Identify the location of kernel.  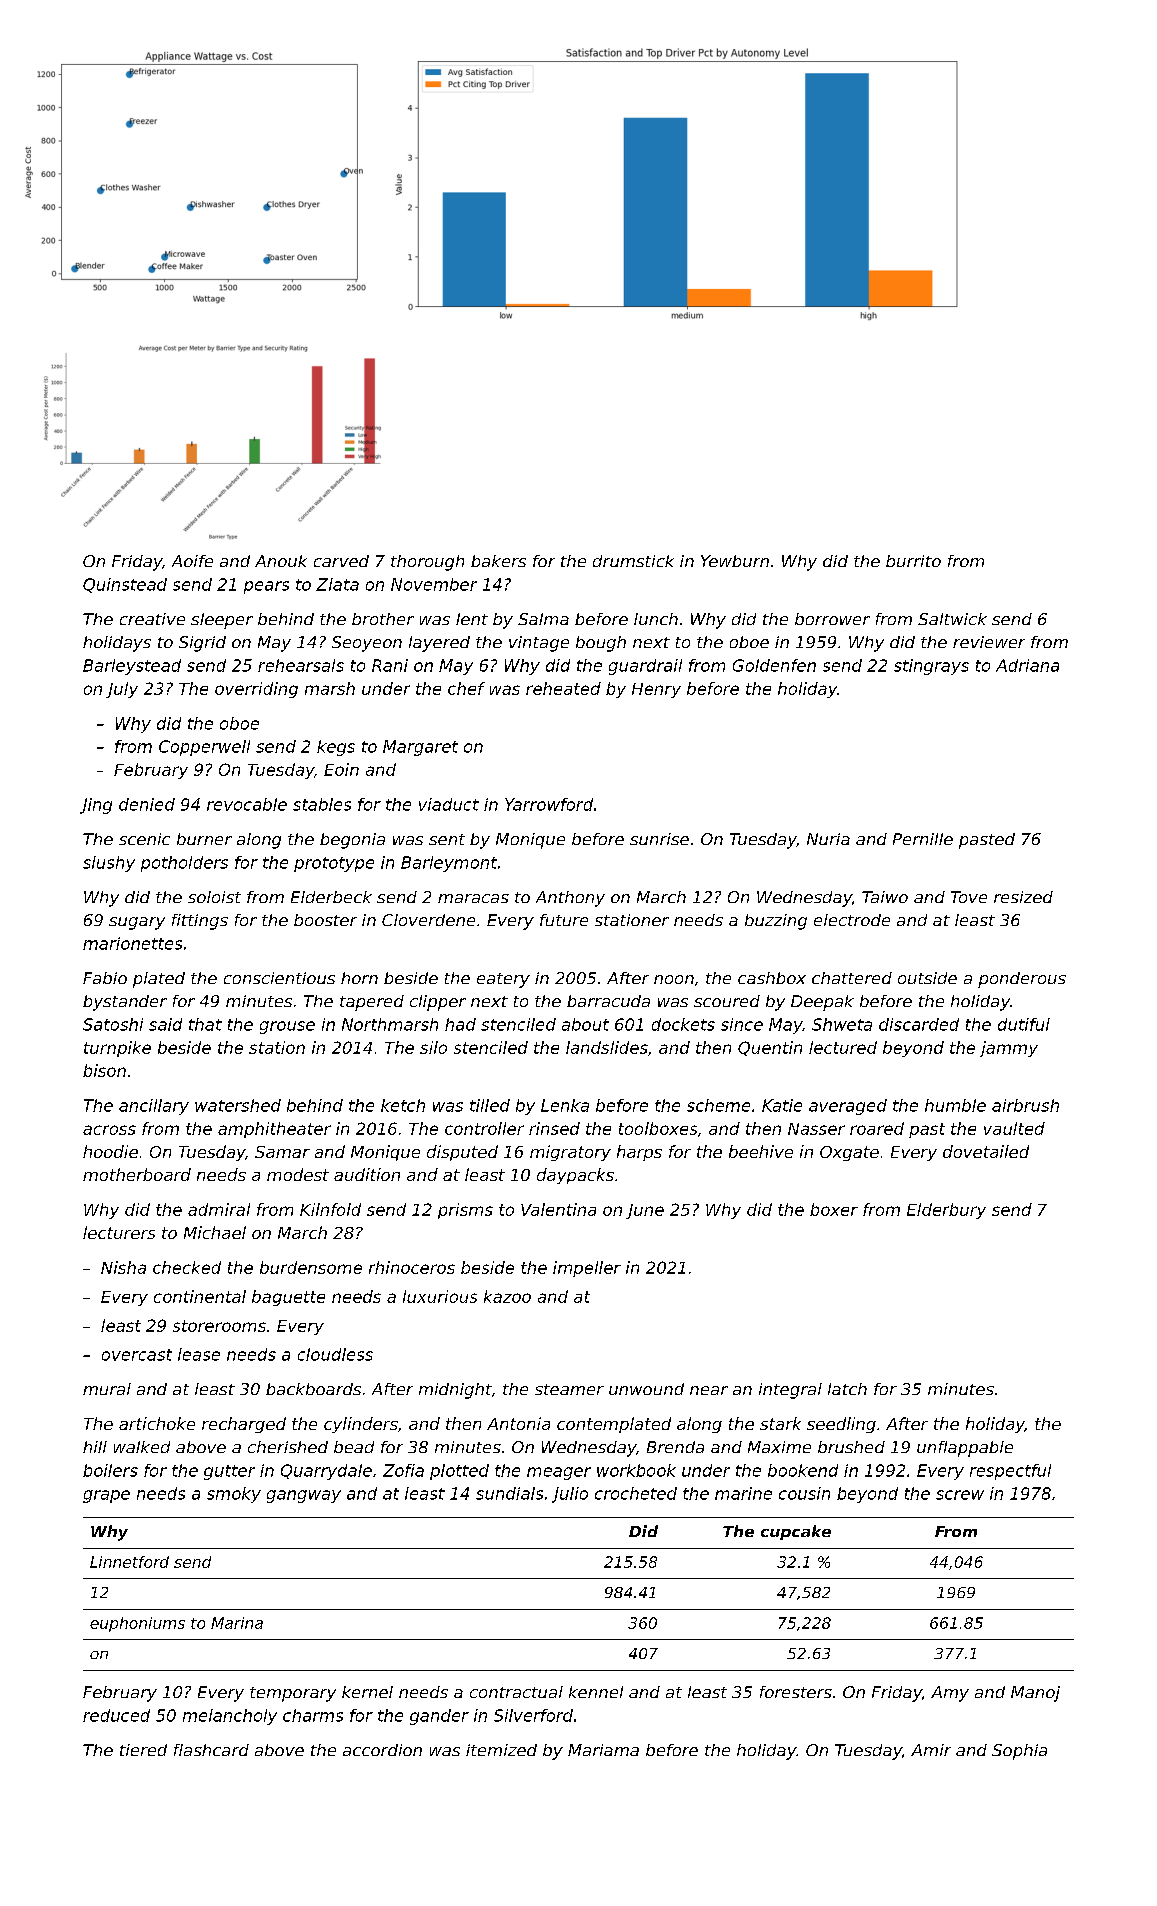
(367, 1692).
